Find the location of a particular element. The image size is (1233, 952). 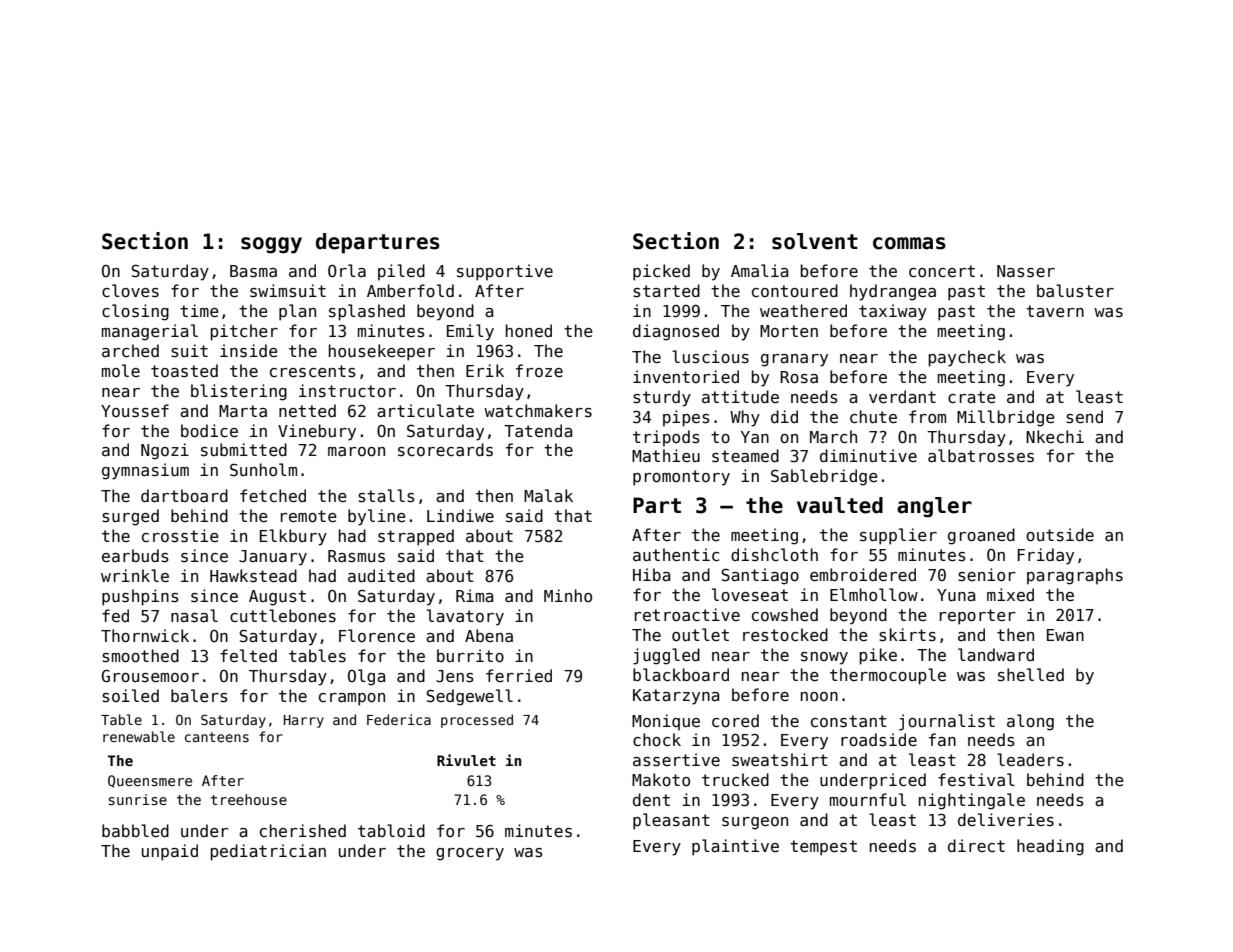

senior is located at coordinates (986, 575).
